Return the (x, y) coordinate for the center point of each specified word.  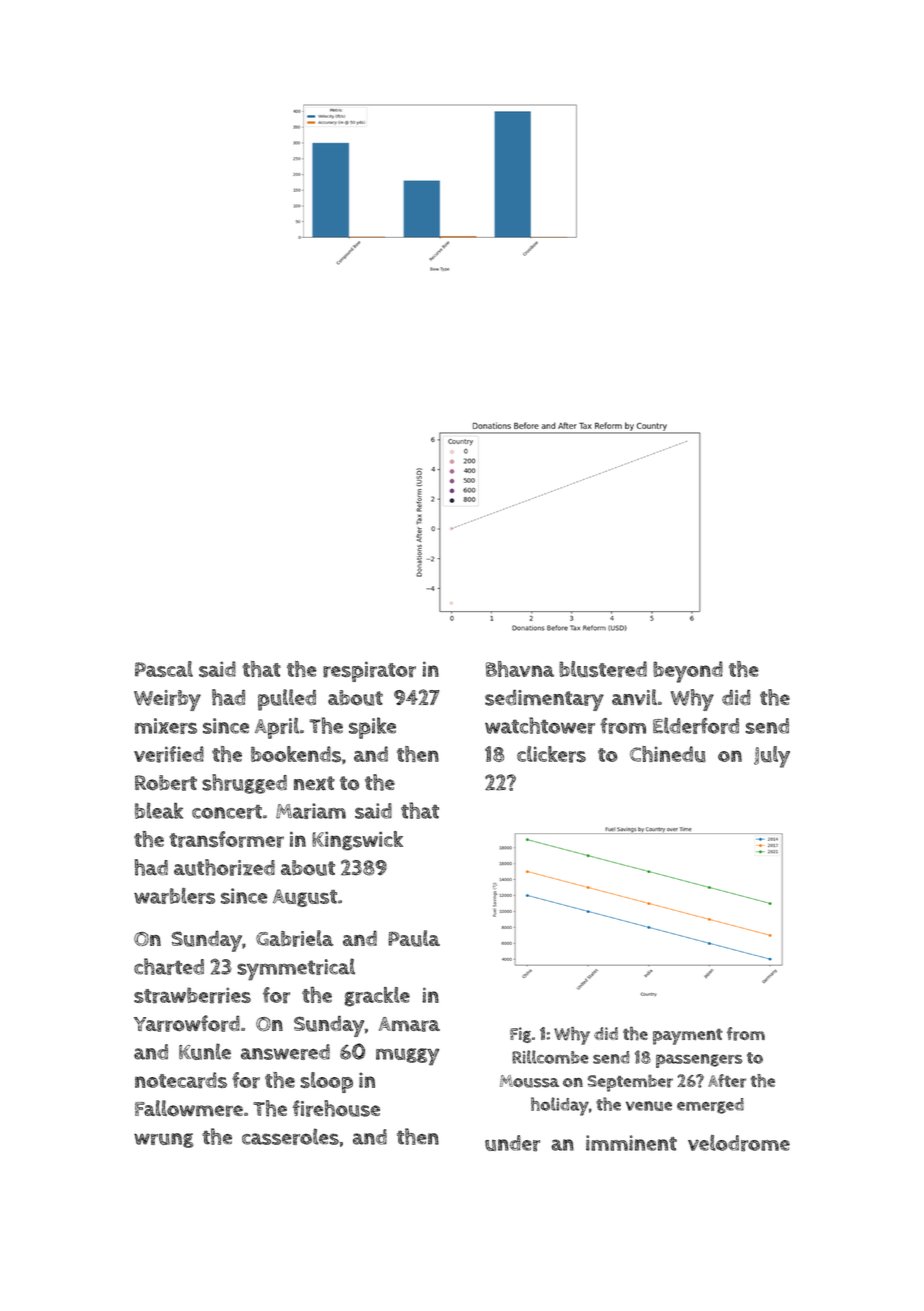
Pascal (164, 669)
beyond (688, 672)
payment (688, 1036)
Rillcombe (550, 1057)
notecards (181, 1080)
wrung (163, 1140)
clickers (551, 754)
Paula (414, 938)
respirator (369, 671)
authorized (224, 867)
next (314, 783)
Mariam (311, 811)
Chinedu (668, 754)
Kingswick (357, 841)
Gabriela (294, 938)
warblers (174, 896)
